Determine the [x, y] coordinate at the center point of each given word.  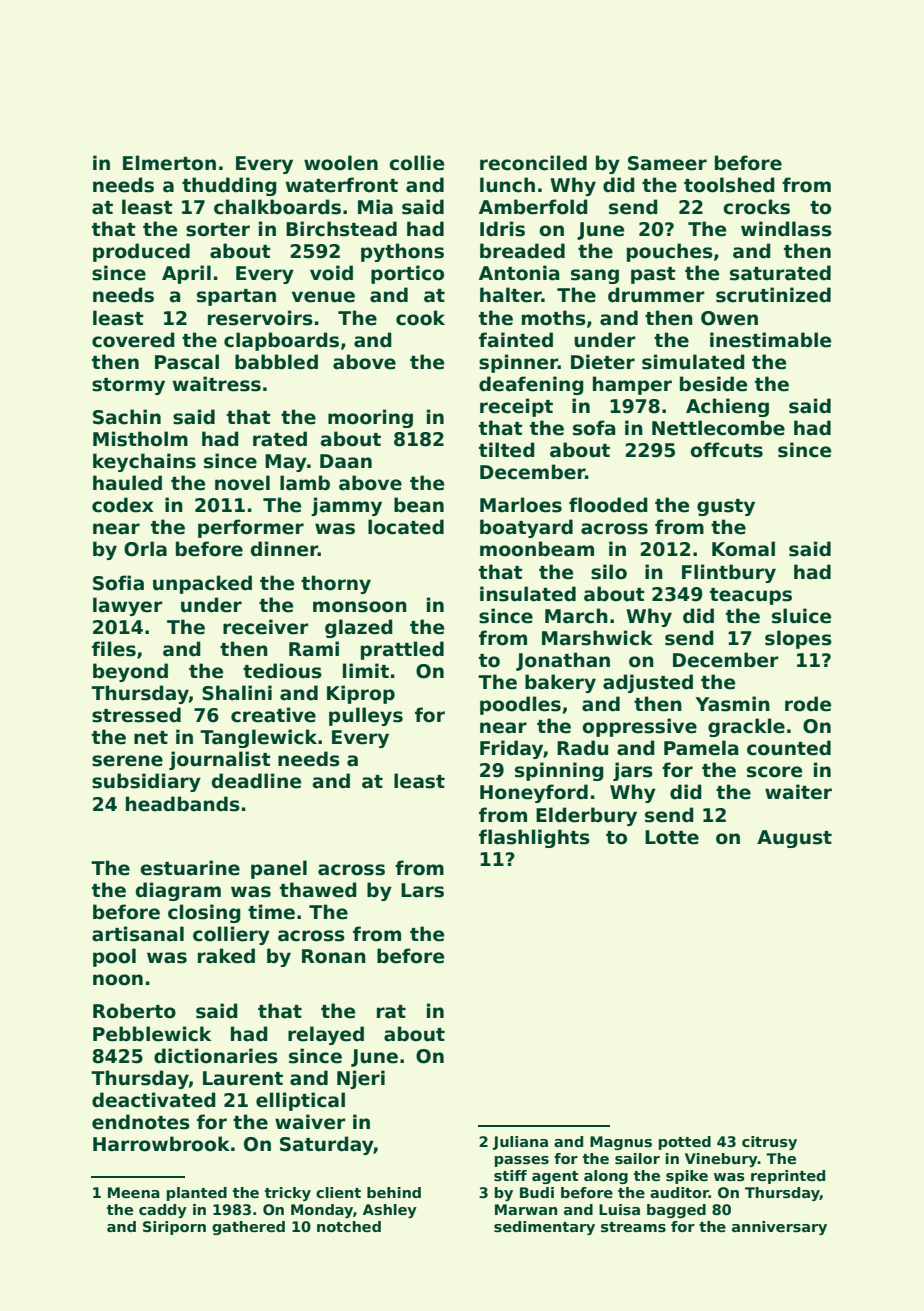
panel [279, 869]
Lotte [672, 837]
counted [789, 748]
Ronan [334, 956]
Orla [145, 549]
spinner [518, 363]
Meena [134, 1192]
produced [141, 252]
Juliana [520, 1143]
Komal [743, 549]
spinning [559, 771]
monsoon [360, 607]
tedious [282, 671]
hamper [632, 385]
